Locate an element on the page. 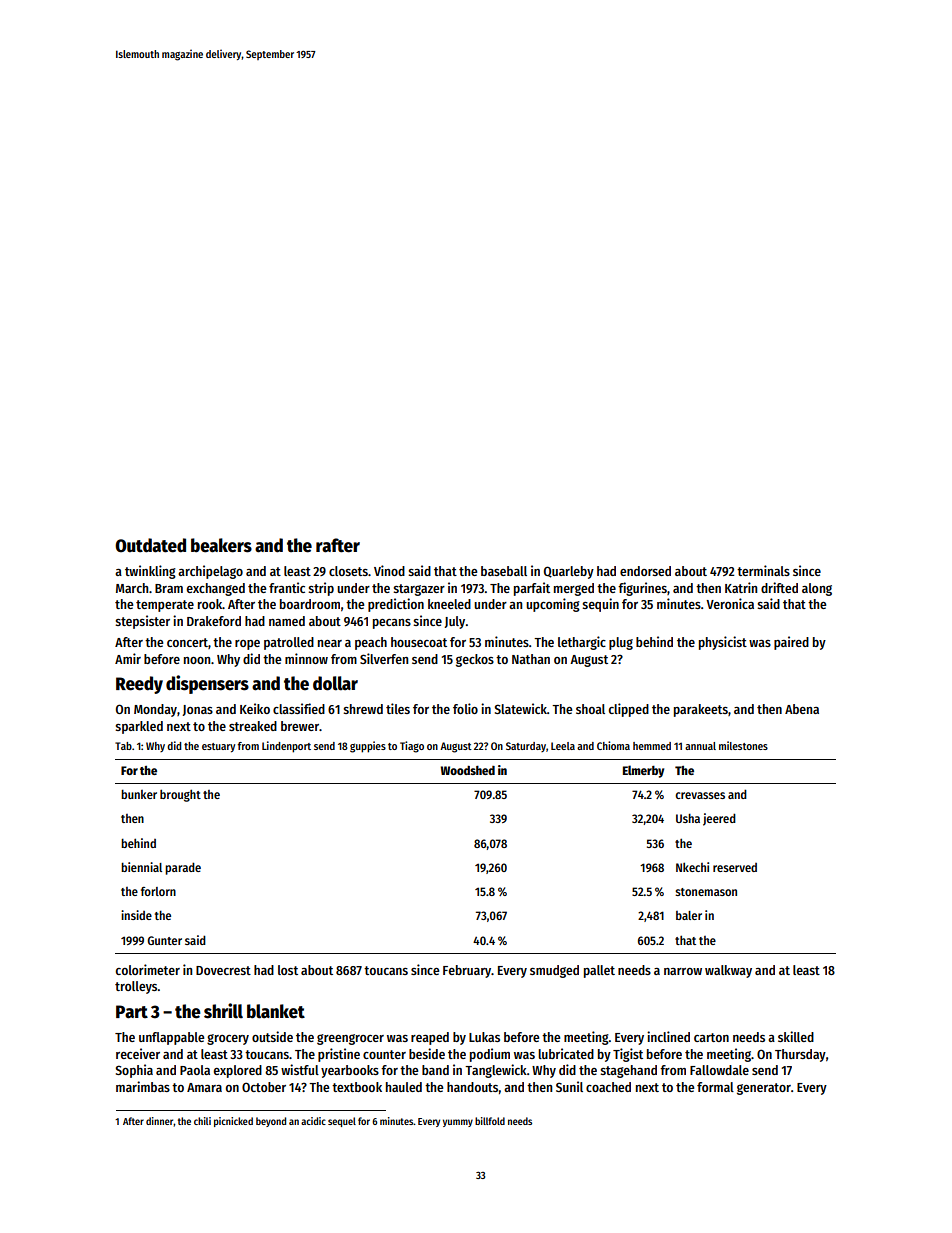  concert is located at coordinates (187, 642).
